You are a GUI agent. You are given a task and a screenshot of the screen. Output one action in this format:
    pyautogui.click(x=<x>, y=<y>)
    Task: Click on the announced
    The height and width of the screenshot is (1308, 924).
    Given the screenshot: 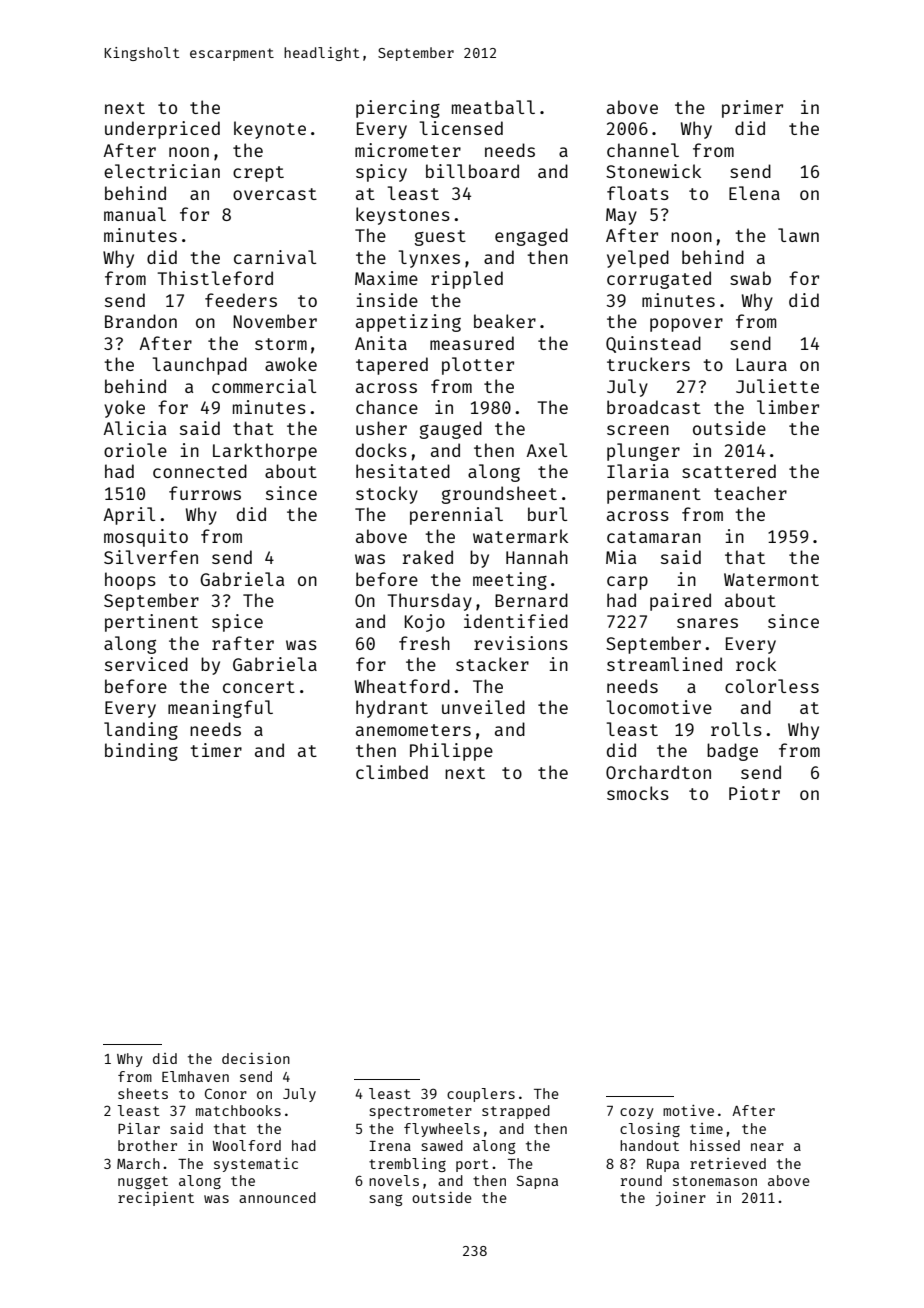 What is the action you would take?
    pyautogui.click(x=277, y=1197)
